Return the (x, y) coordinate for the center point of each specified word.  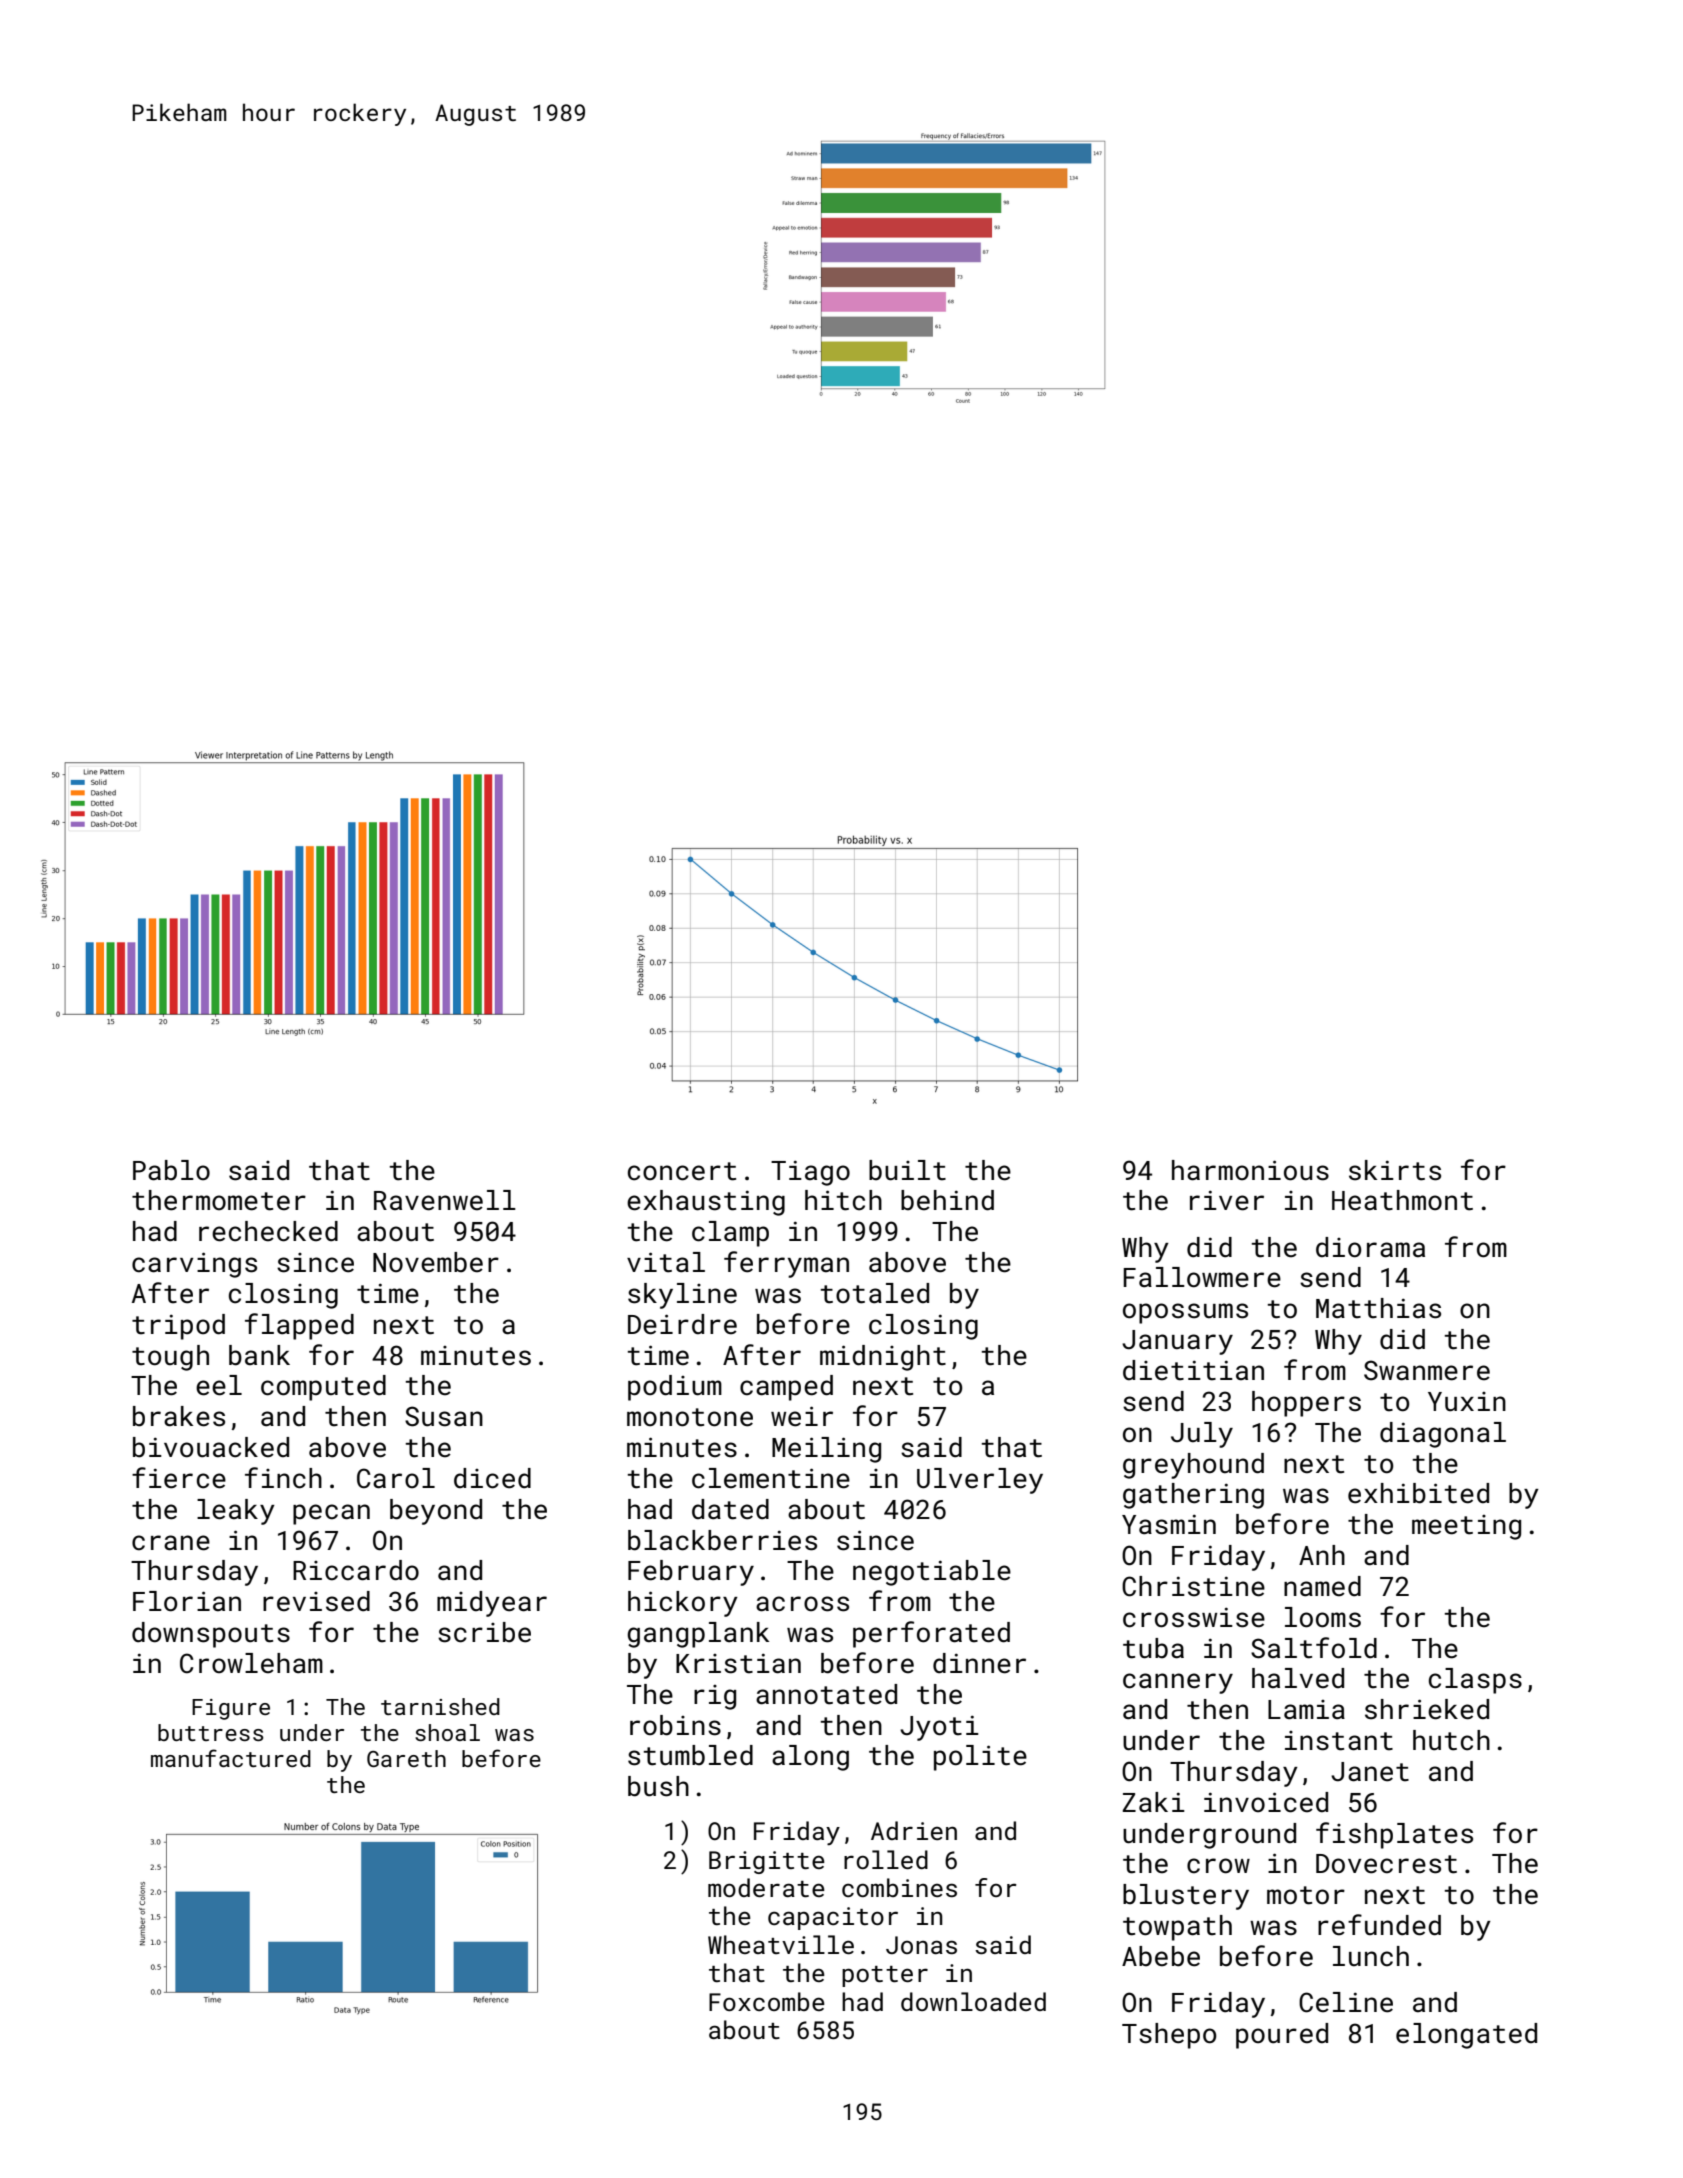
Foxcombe (767, 2001)
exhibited (1418, 1493)
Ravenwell (445, 1200)
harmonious (1250, 1170)
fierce (179, 1478)
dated (730, 1509)
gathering (1193, 1496)
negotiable (932, 1573)
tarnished (440, 1706)
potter (885, 1976)
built (907, 1170)
